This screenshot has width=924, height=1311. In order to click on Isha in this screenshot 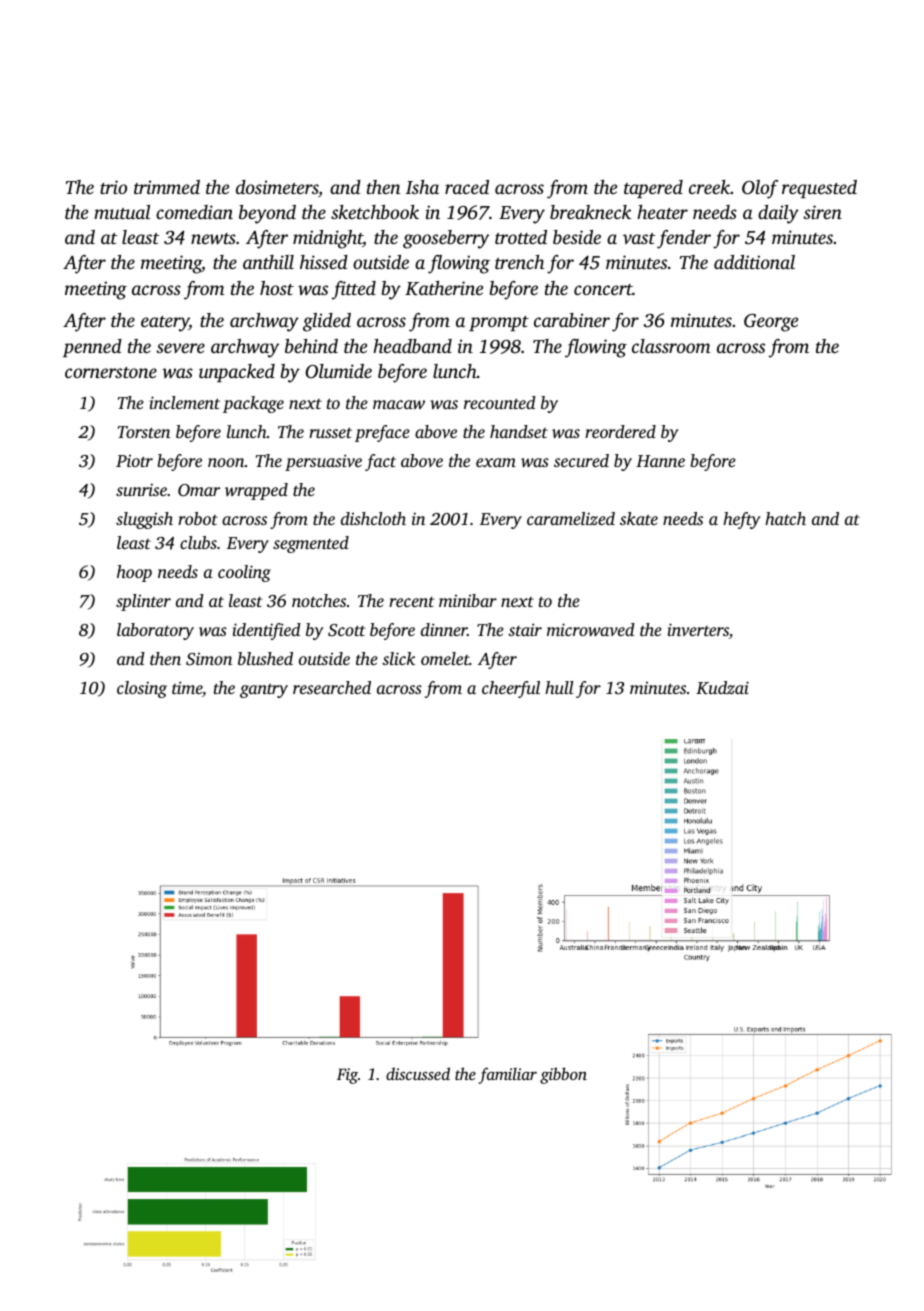, I will do `click(422, 187)`.
